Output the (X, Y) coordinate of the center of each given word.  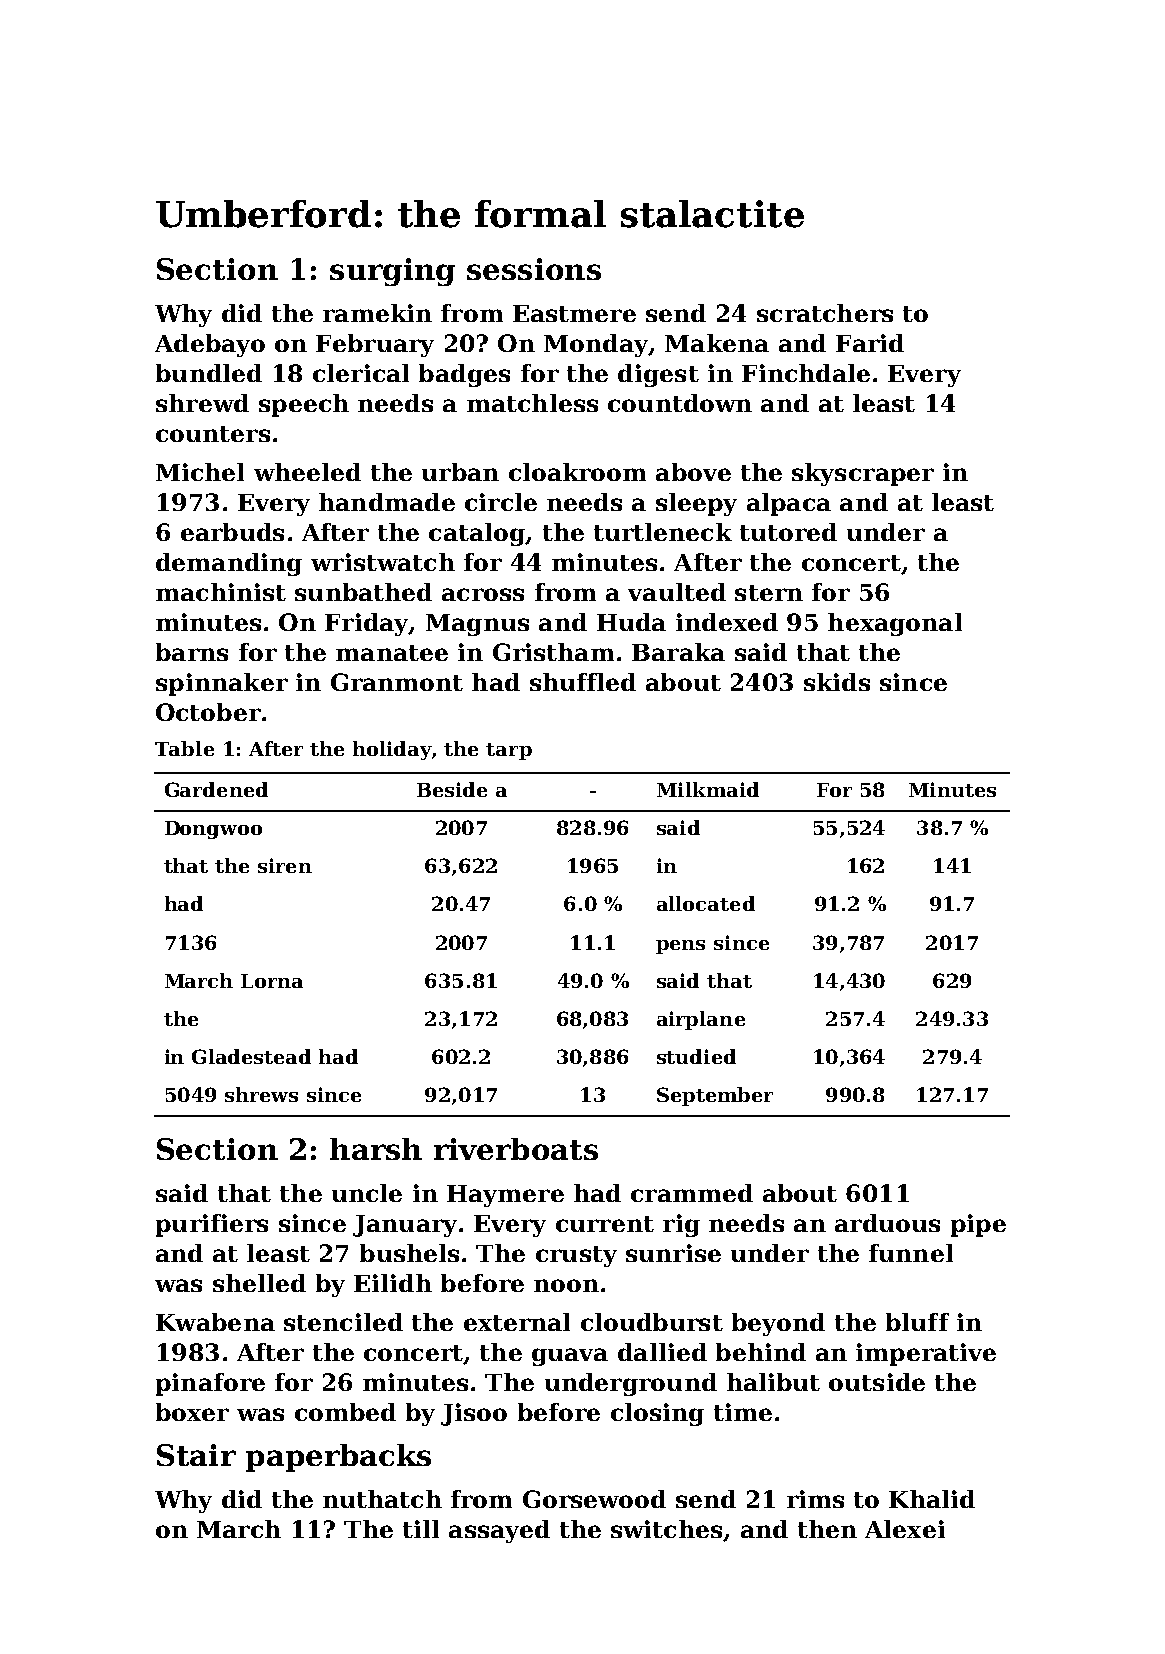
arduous (887, 1223)
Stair (196, 1455)
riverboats (516, 1149)
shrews (261, 1094)
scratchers (825, 313)
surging (392, 272)
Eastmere (574, 313)
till (421, 1529)
